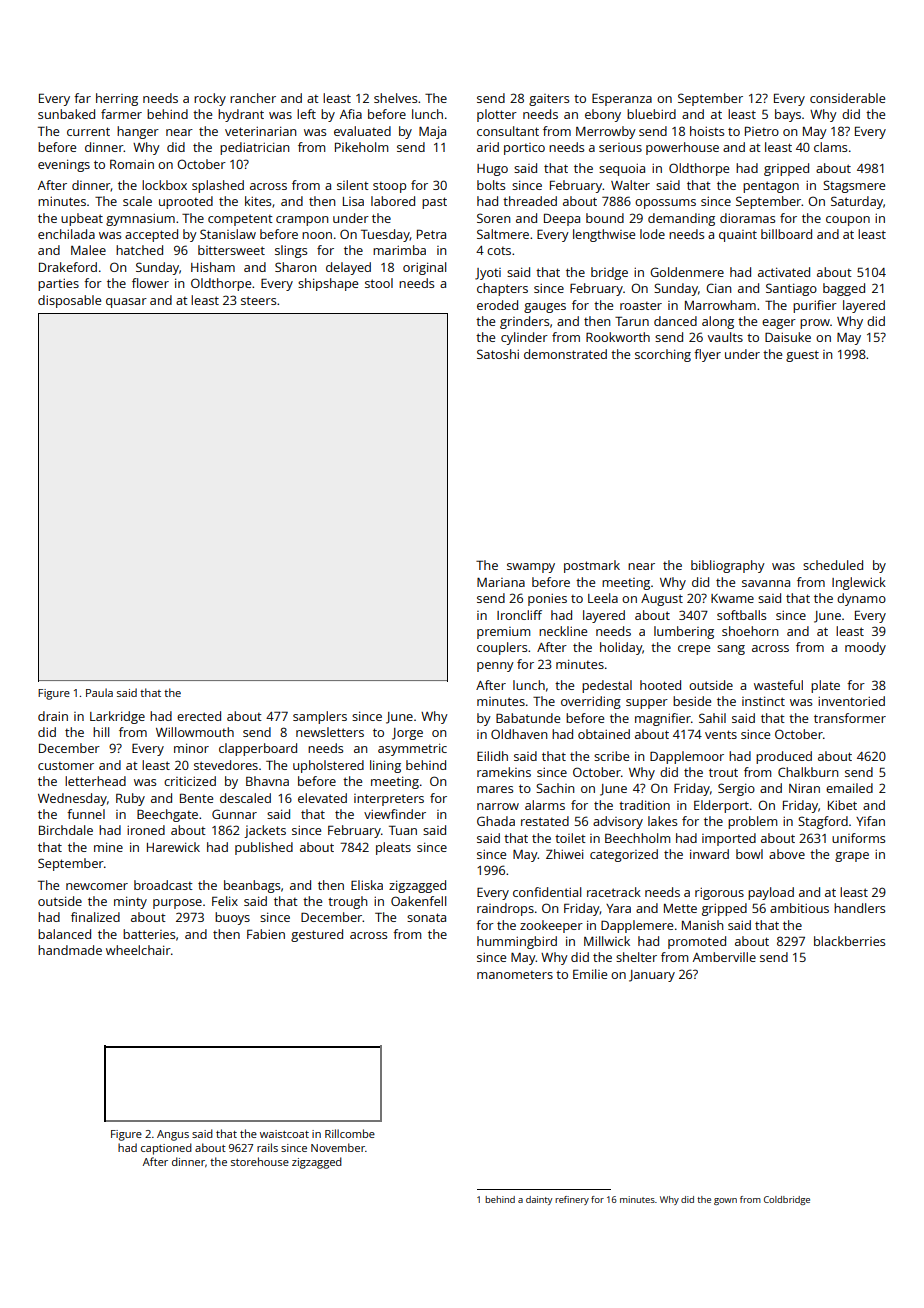 The width and height of the screenshot is (924, 1308). What do you see at coordinates (724, 957) in the screenshot?
I see `Amberville` at bounding box center [724, 957].
